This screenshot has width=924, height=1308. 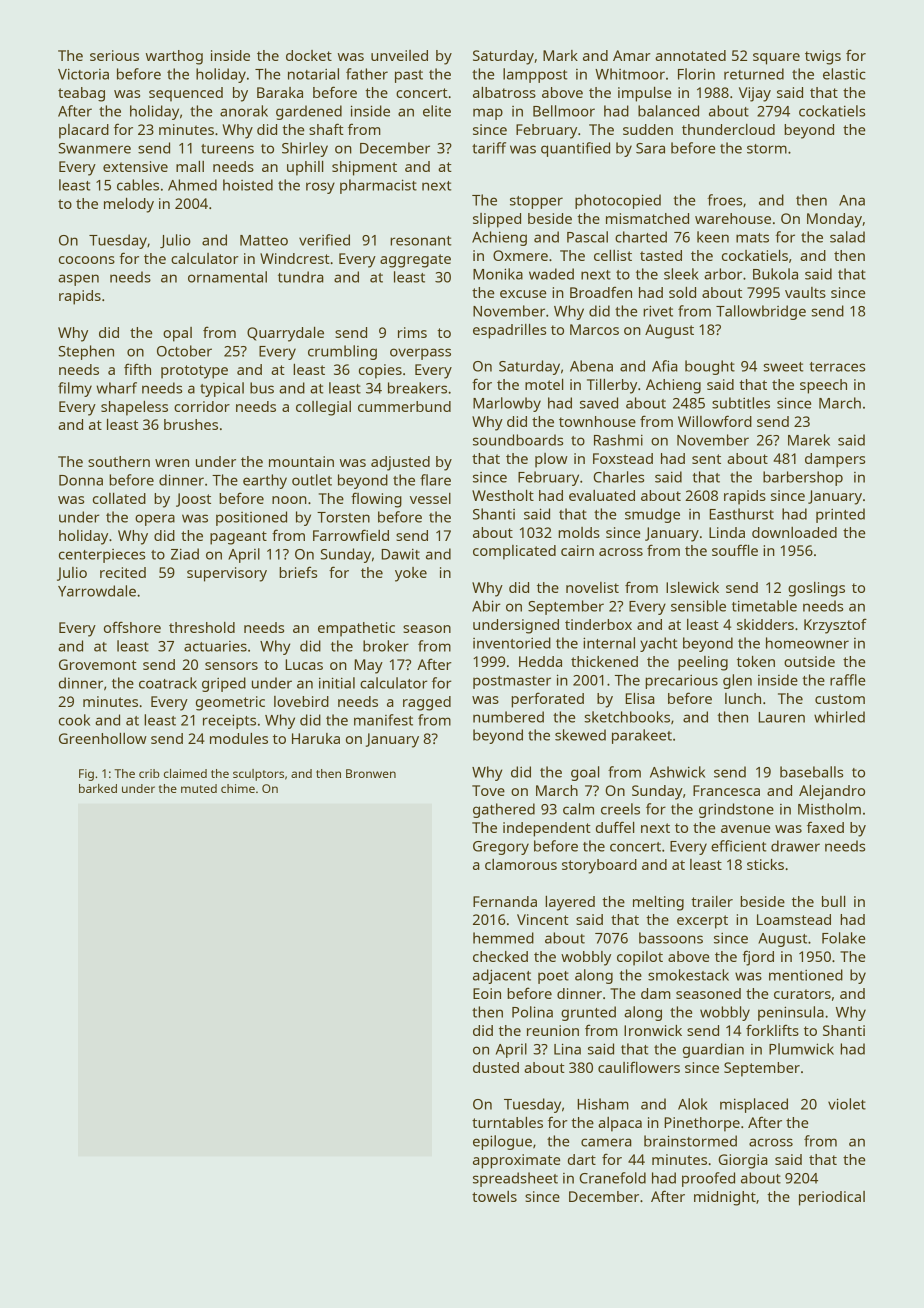 What do you see at coordinates (399, 55) in the screenshot?
I see `unveiled` at bounding box center [399, 55].
